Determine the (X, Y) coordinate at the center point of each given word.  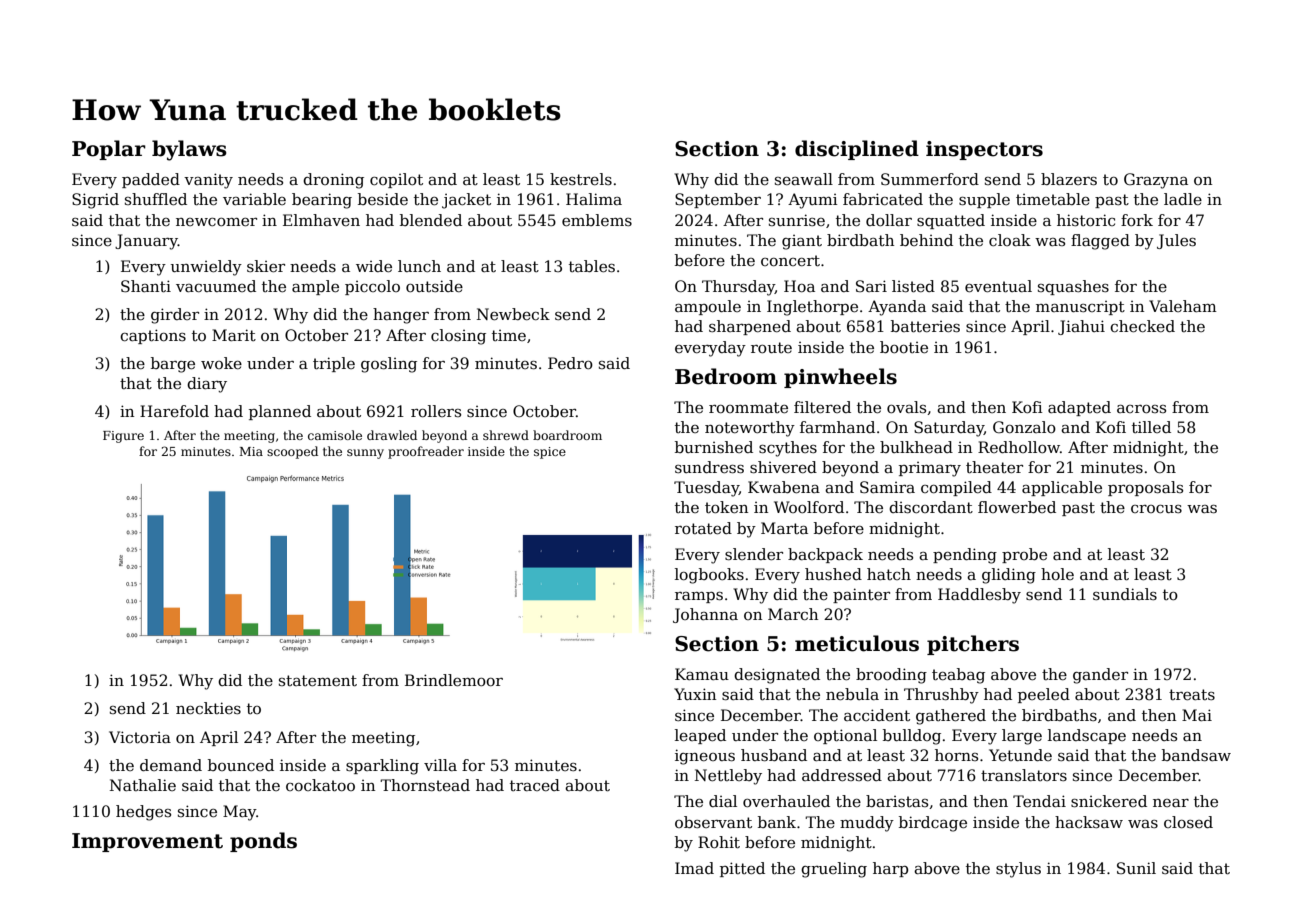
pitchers (973, 645)
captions (153, 336)
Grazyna (1156, 181)
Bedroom (726, 376)
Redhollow (1019, 447)
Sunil (1136, 868)
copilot (396, 180)
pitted (742, 869)
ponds (263, 842)
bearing (322, 201)
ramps (699, 597)
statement (318, 681)
